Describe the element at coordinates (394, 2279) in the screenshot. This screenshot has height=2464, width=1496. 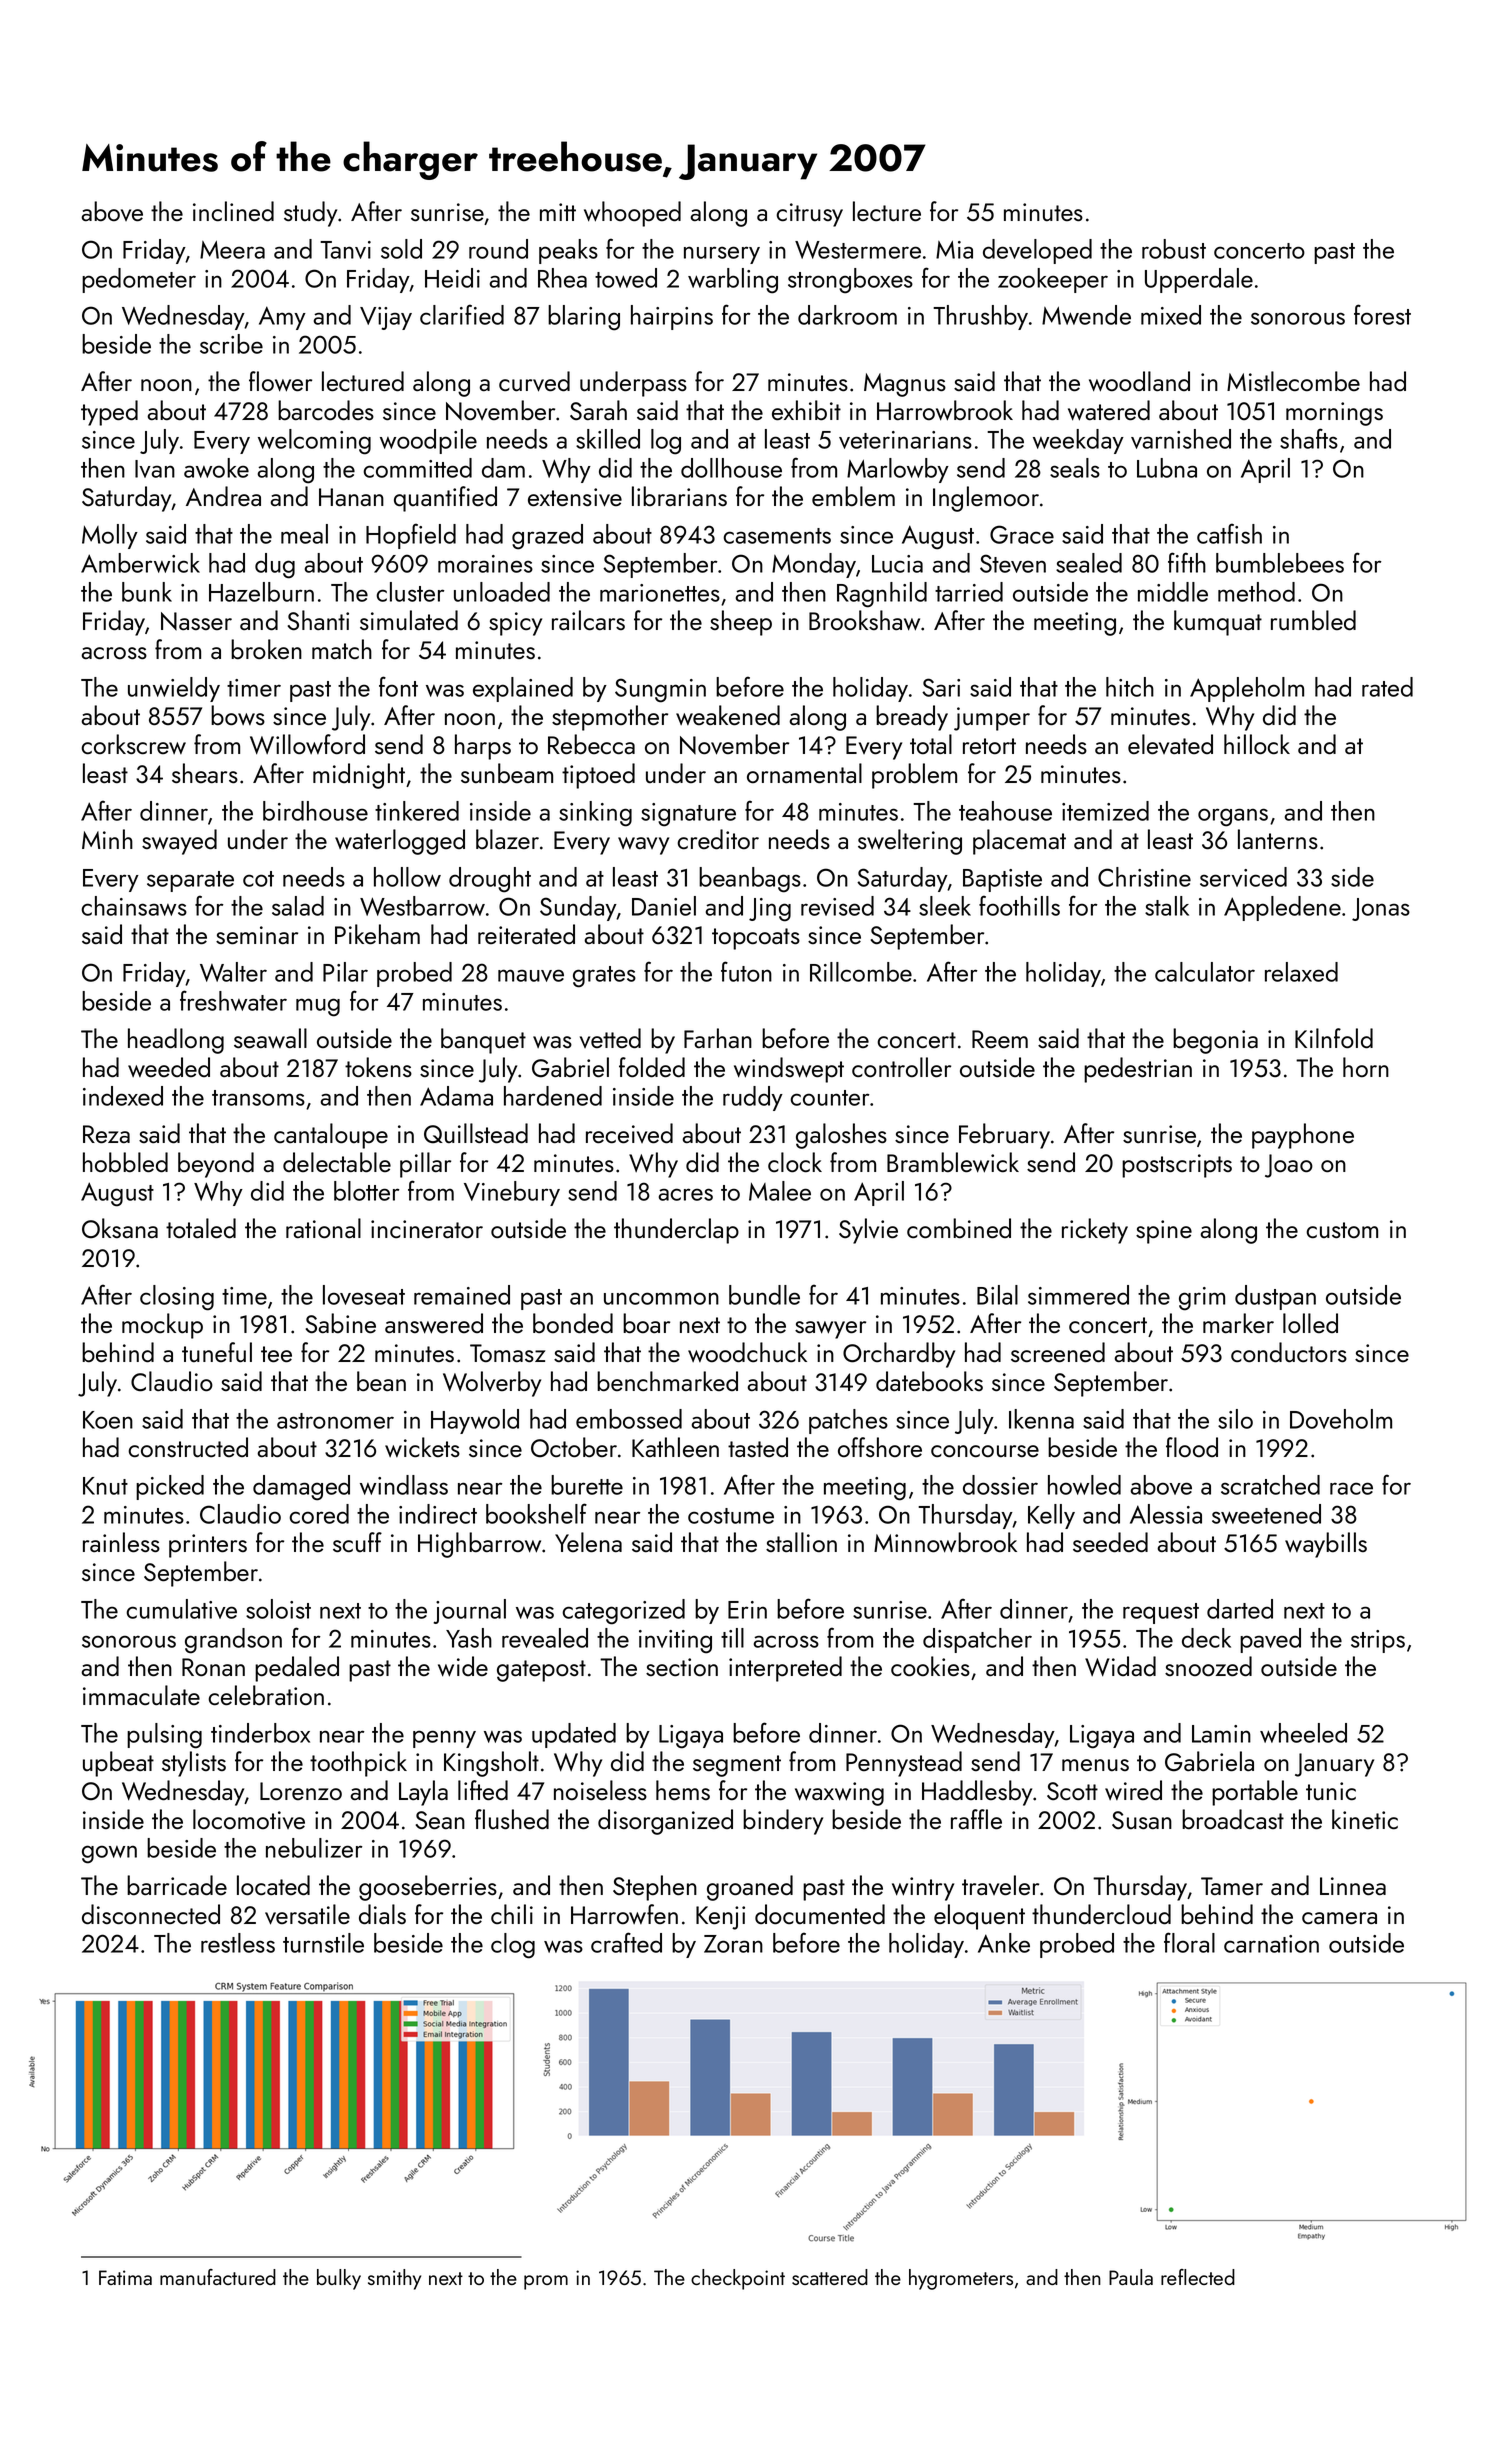
I see `smithy` at that location.
